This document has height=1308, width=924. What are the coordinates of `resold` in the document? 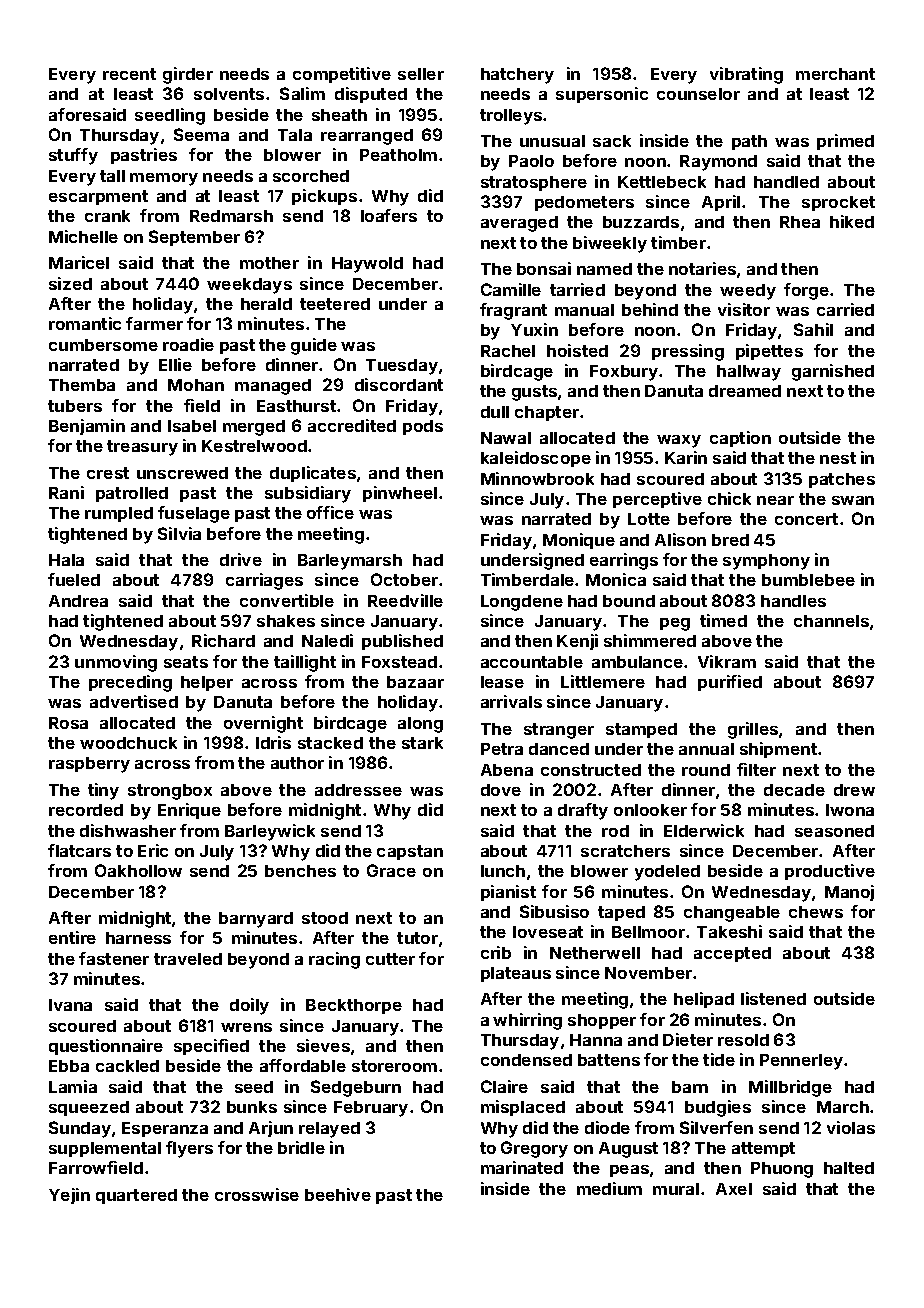 It's located at (743, 1040).
